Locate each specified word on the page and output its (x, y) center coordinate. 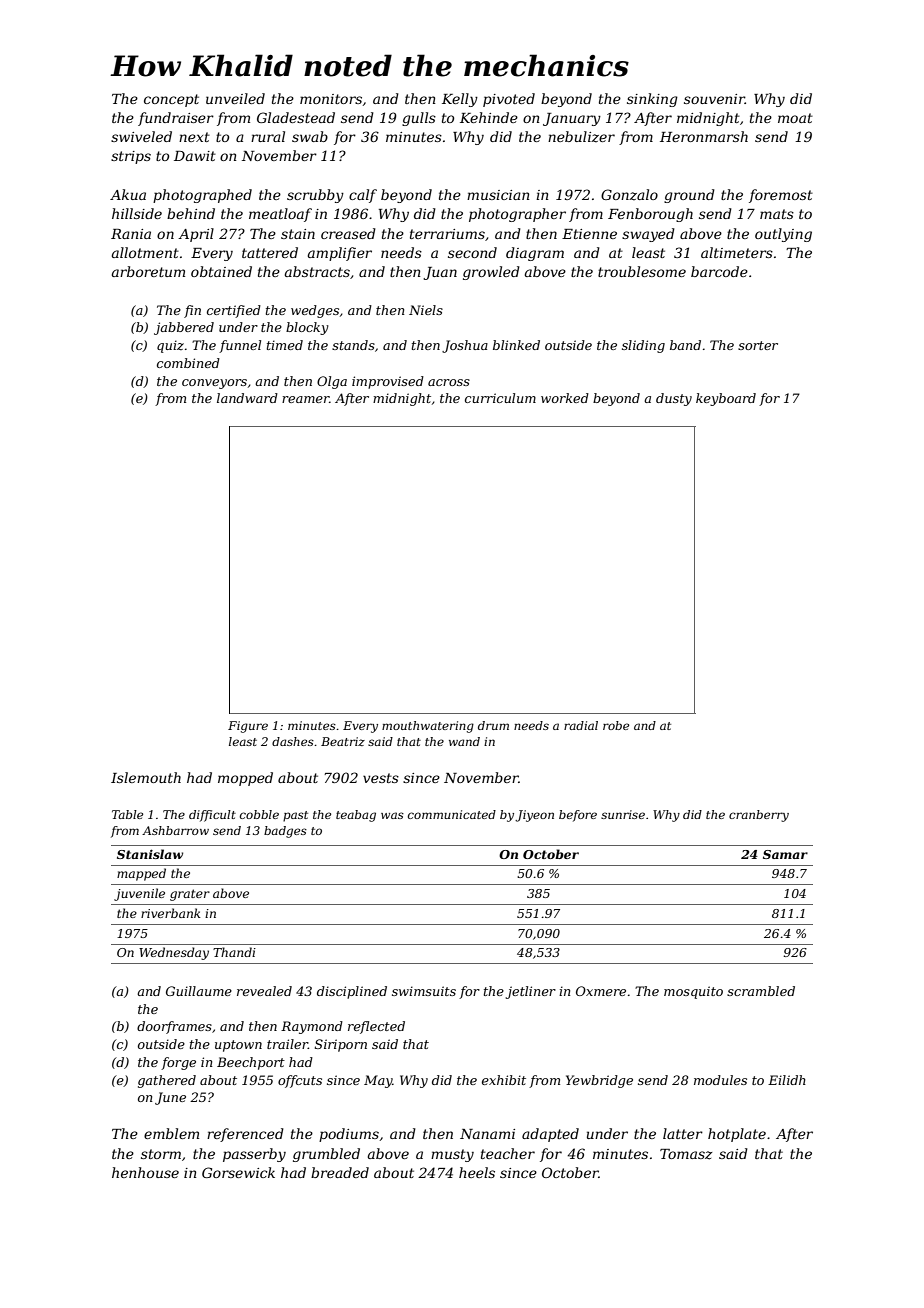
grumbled (326, 1155)
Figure (248, 727)
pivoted (509, 100)
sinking (652, 100)
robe (616, 725)
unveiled (235, 98)
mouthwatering (428, 727)
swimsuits (424, 991)
